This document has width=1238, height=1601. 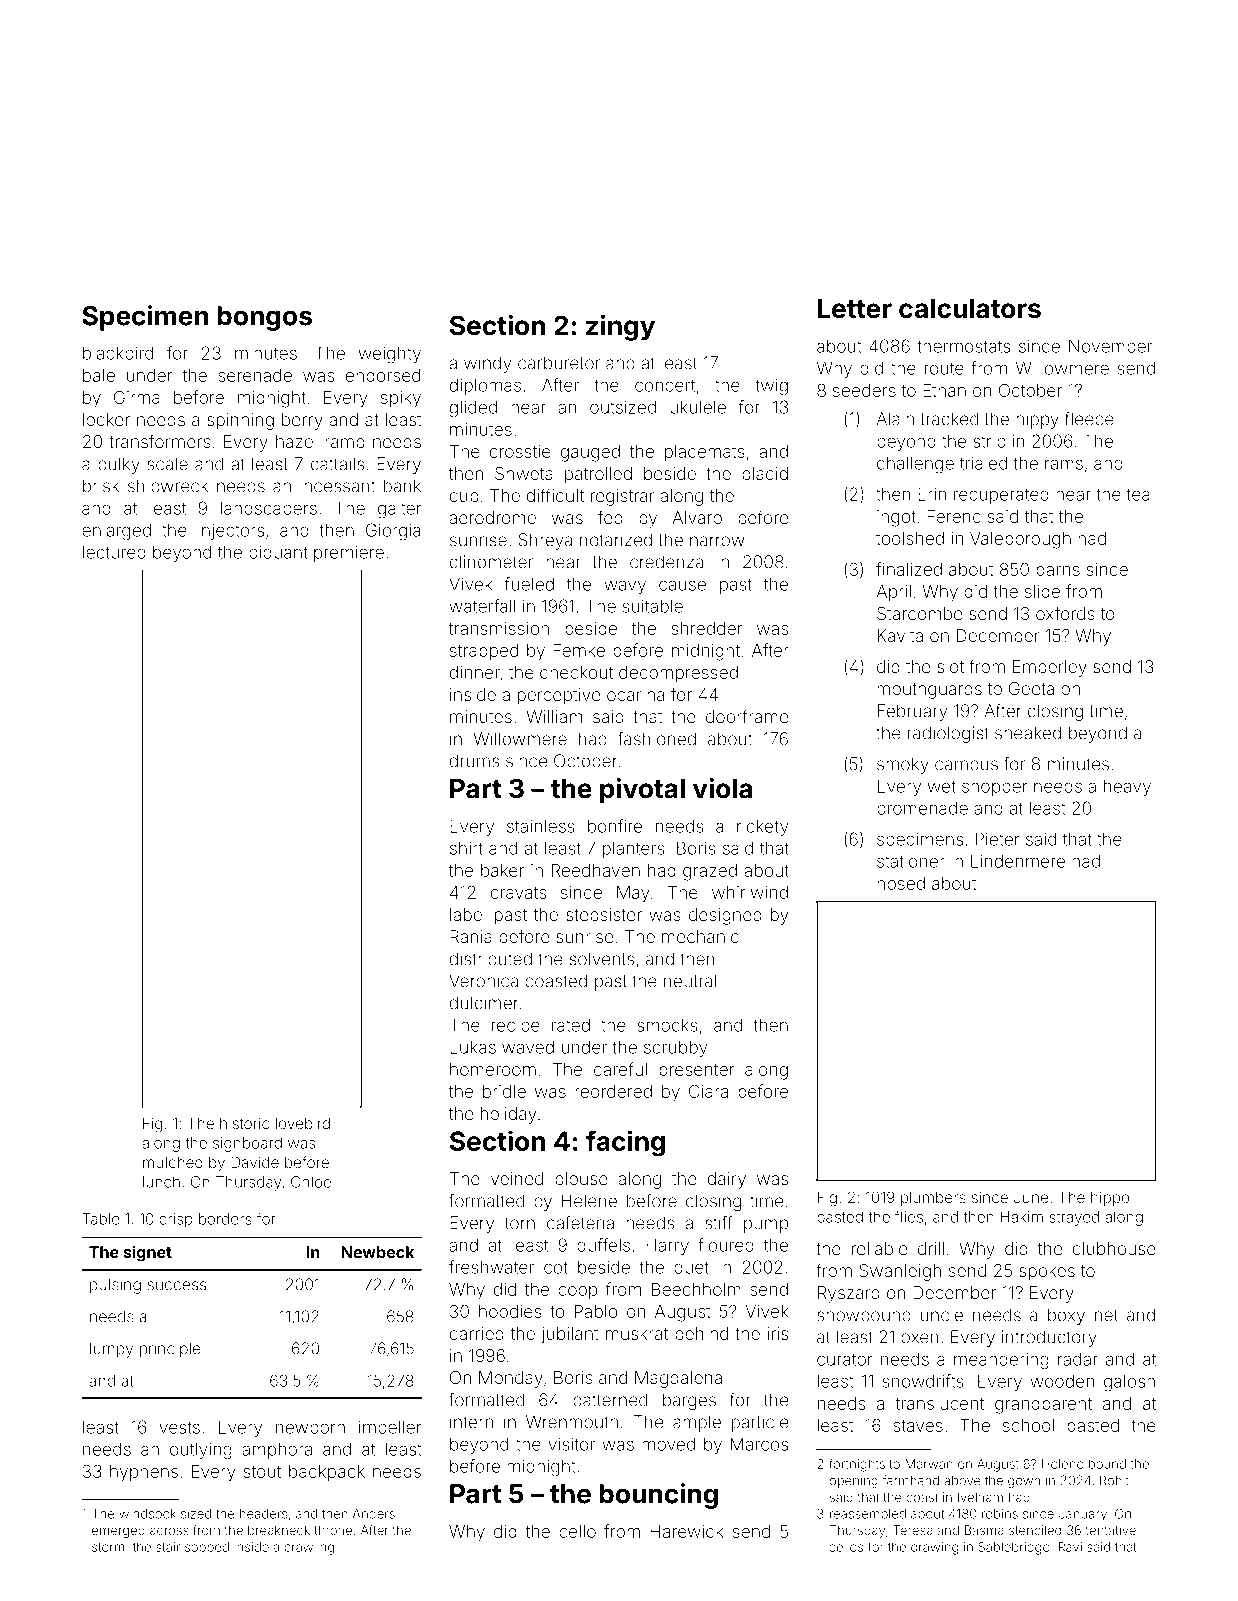 I want to click on hyphens, so click(x=144, y=1473).
